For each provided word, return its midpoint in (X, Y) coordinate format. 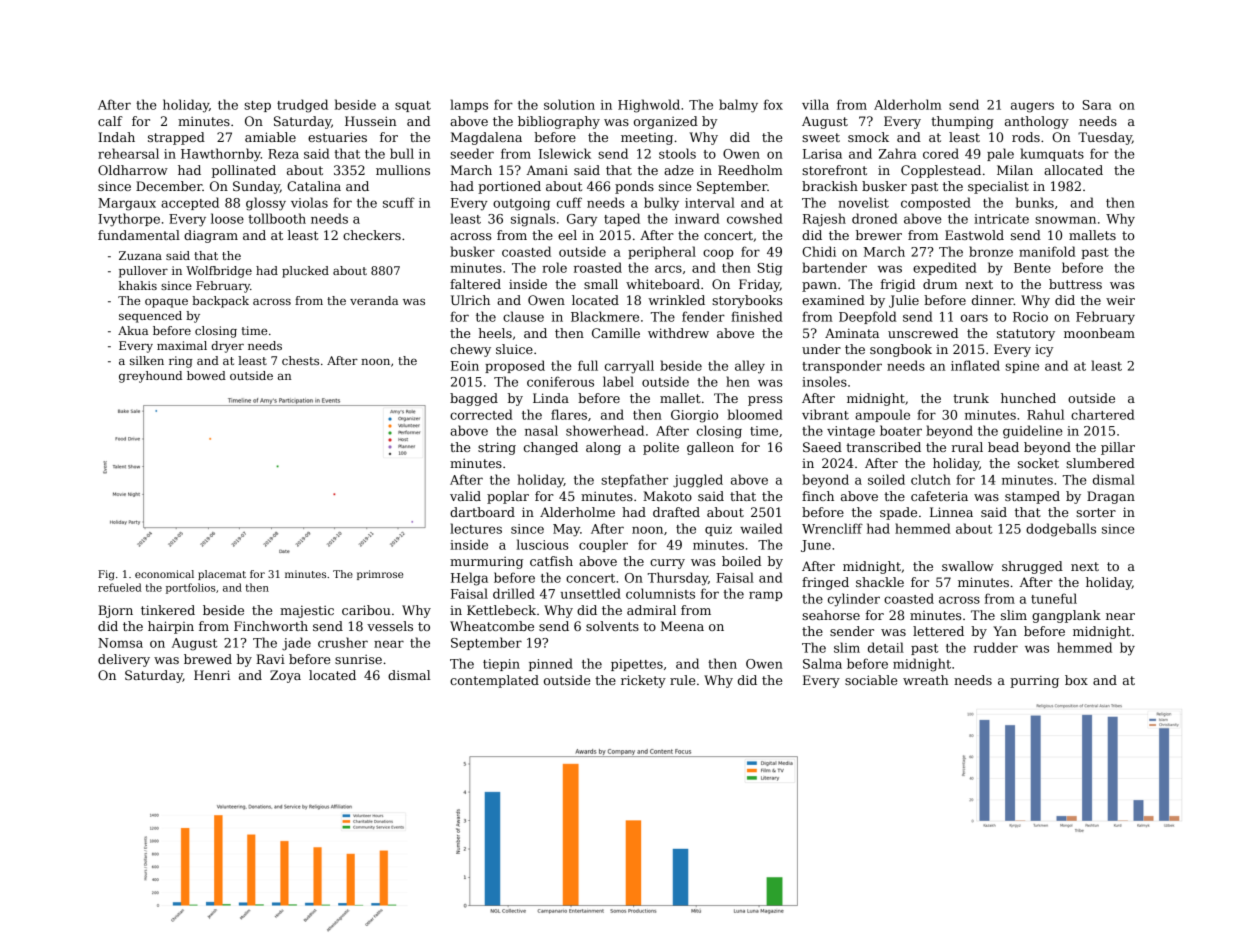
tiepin (501, 665)
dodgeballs (1061, 530)
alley (750, 367)
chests (300, 360)
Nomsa (120, 643)
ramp (765, 596)
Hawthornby (221, 155)
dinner (993, 300)
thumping (962, 122)
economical (164, 574)
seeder (472, 153)
